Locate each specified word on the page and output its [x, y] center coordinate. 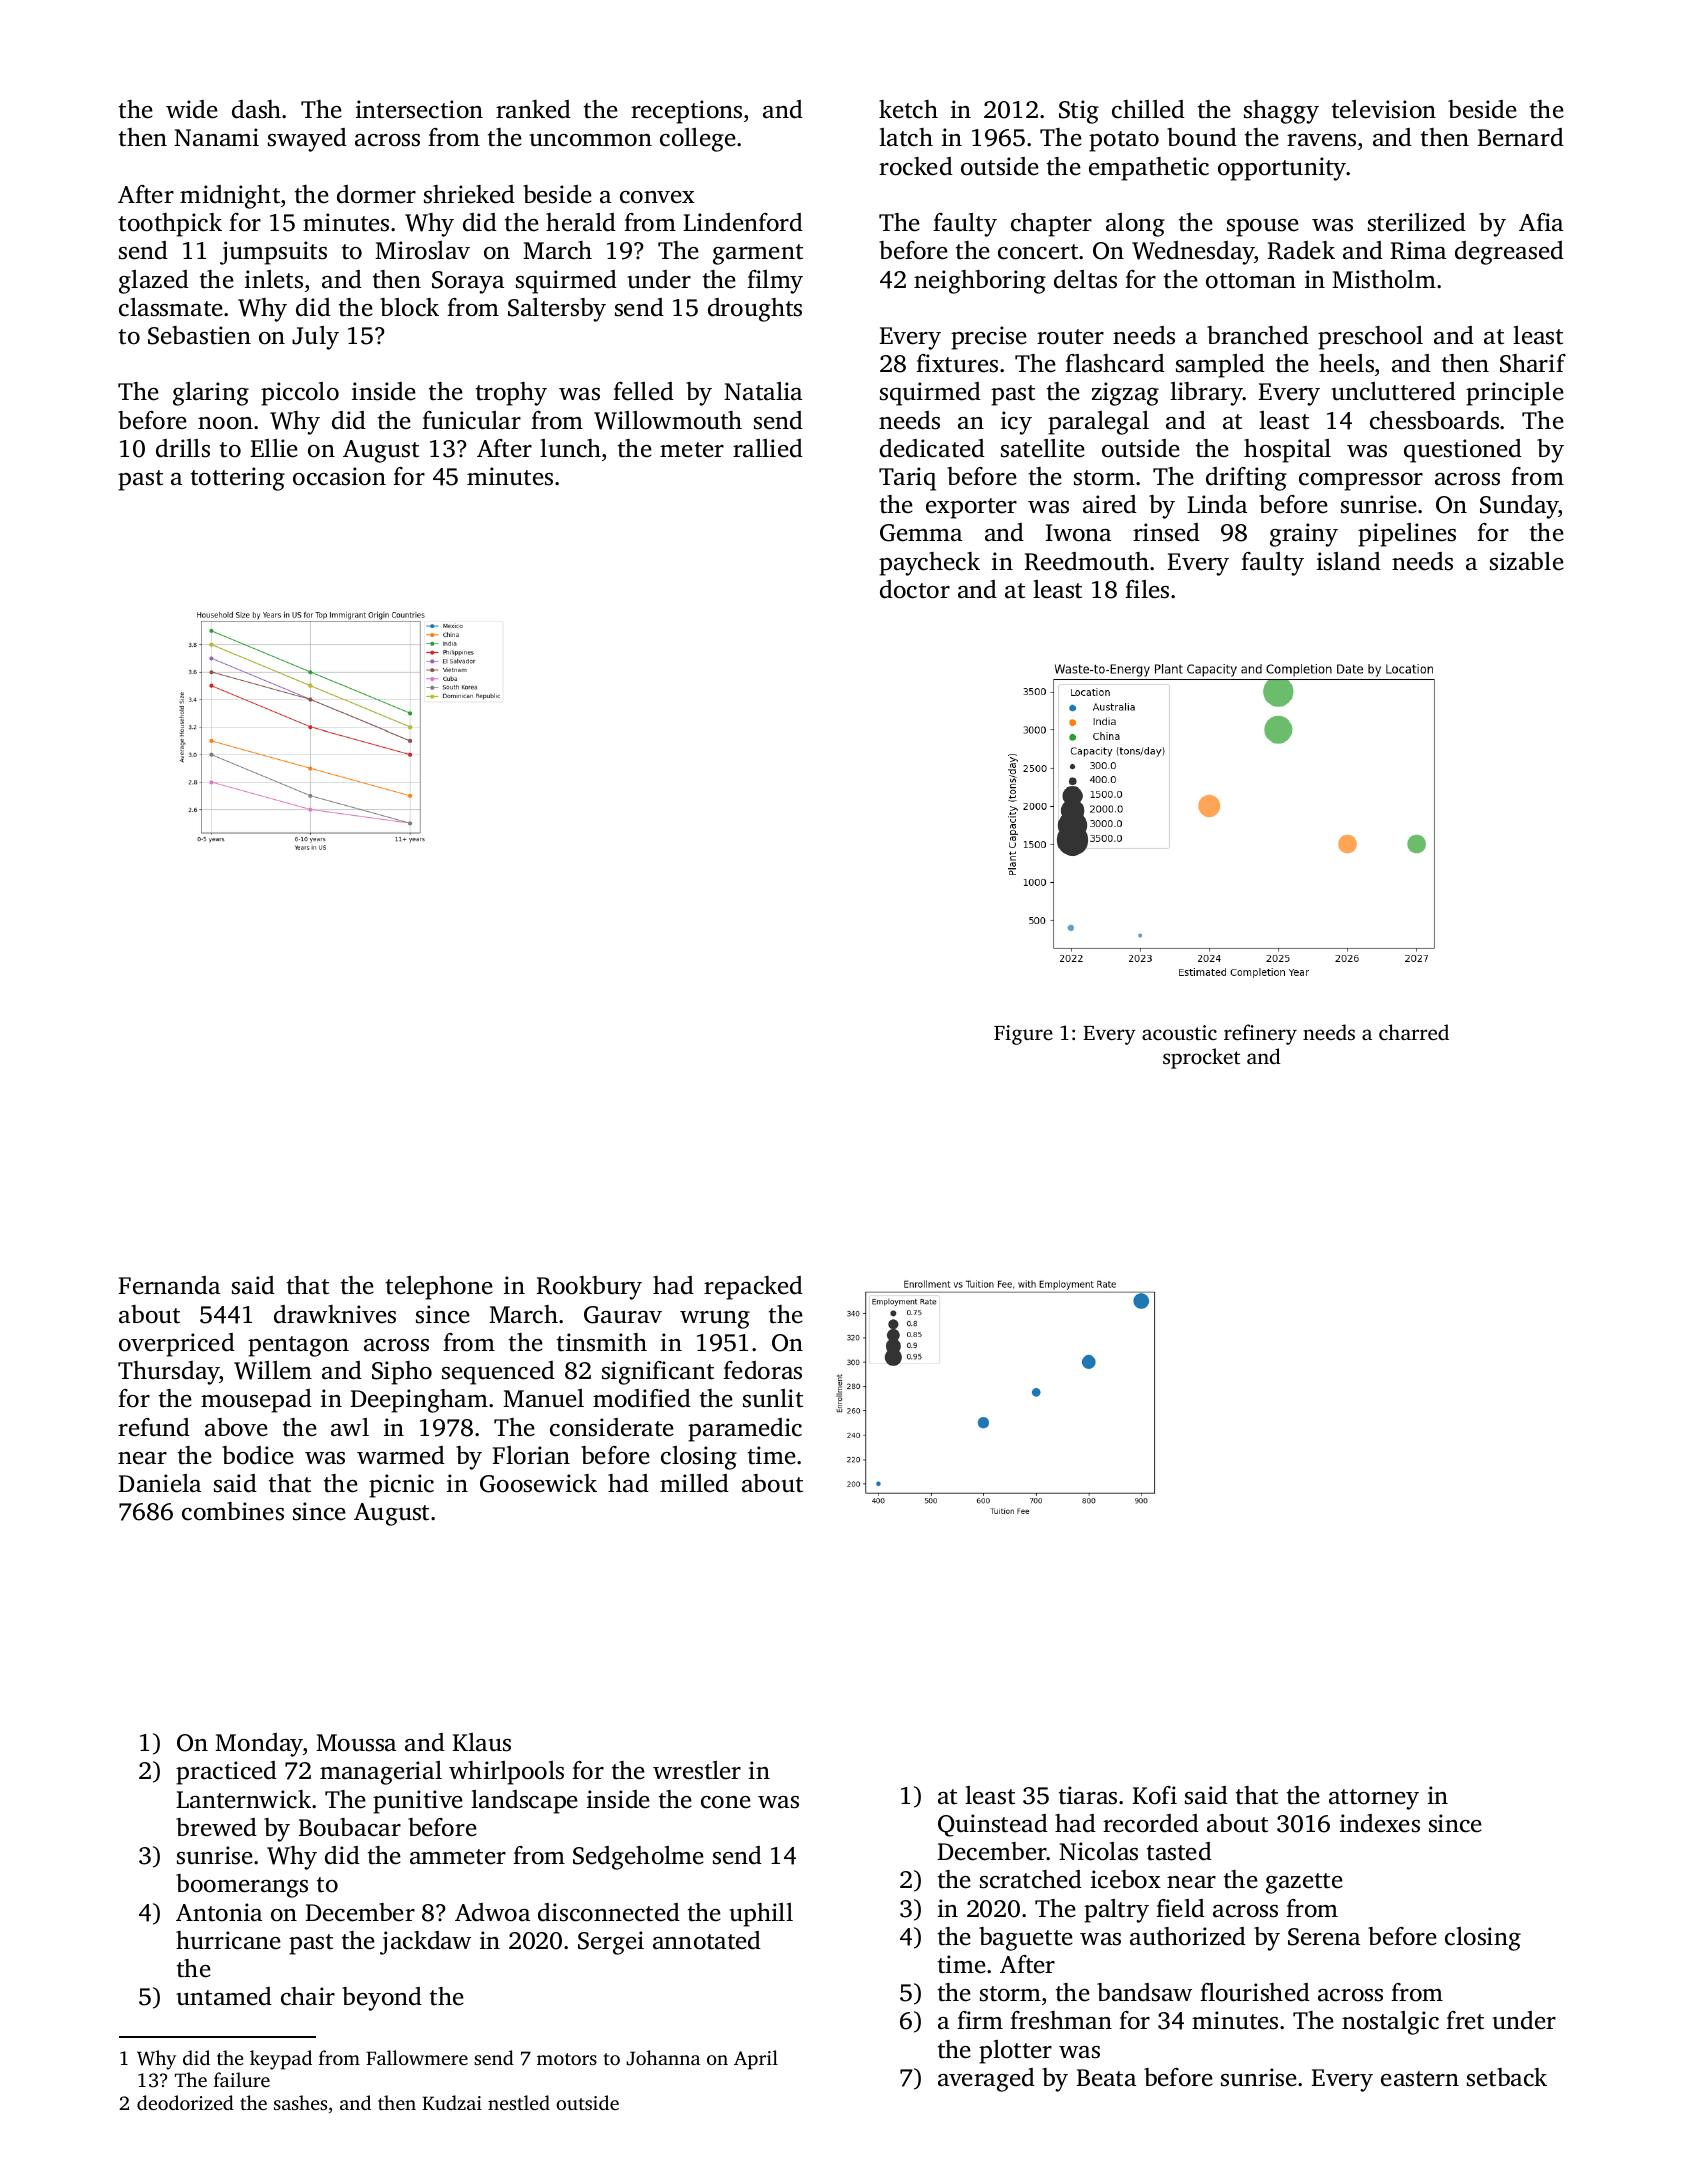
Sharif [1533, 363]
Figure [1023, 1035]
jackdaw [425, 1943]
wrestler [697, 1770]
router [1070, 337]
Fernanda [169, 1285]
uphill [761, 1915]
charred [1414, 1032]
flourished [1255, 1992]
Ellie [274, 448]
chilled [1148, 109]
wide [192, 109]
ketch [908, 109]
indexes [1380, 1823]
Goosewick [538, 1483]
